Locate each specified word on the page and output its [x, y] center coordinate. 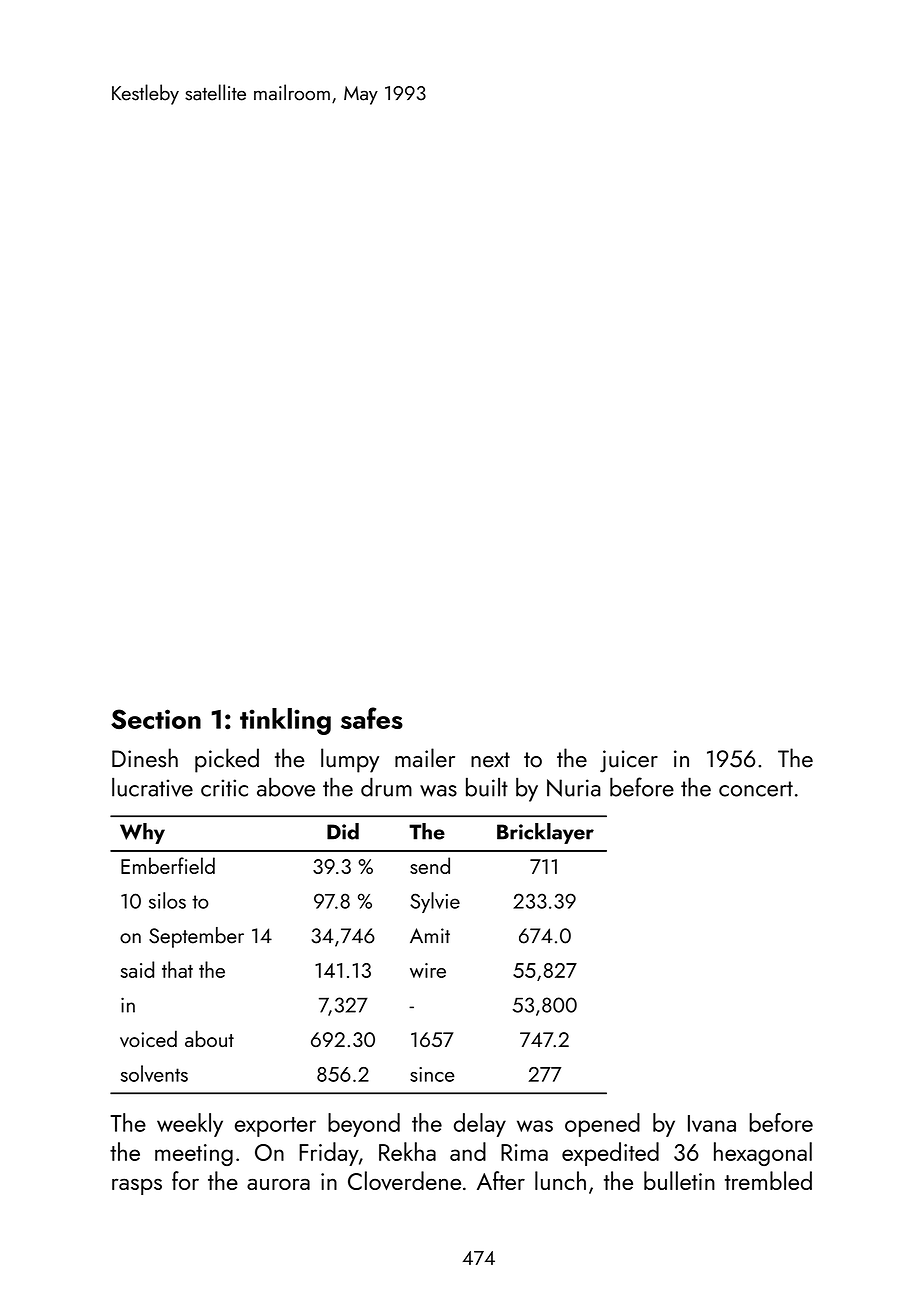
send [430, 865]
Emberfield [168, 865]
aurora [278, 1184]
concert [756, 789]
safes [372, 718]
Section [156, 719]
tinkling [285, 721]
